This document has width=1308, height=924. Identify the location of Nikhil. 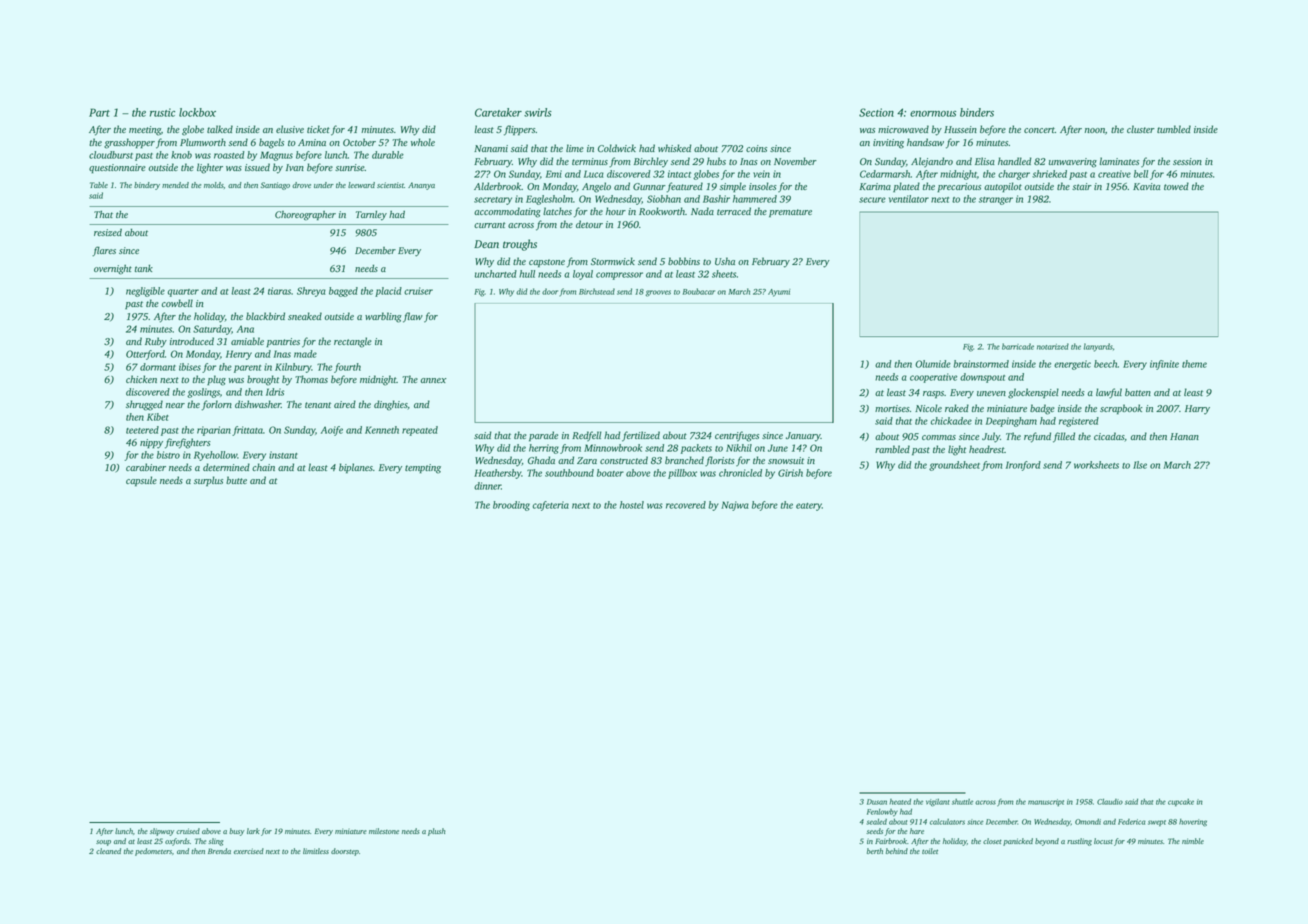
(739, 448).
